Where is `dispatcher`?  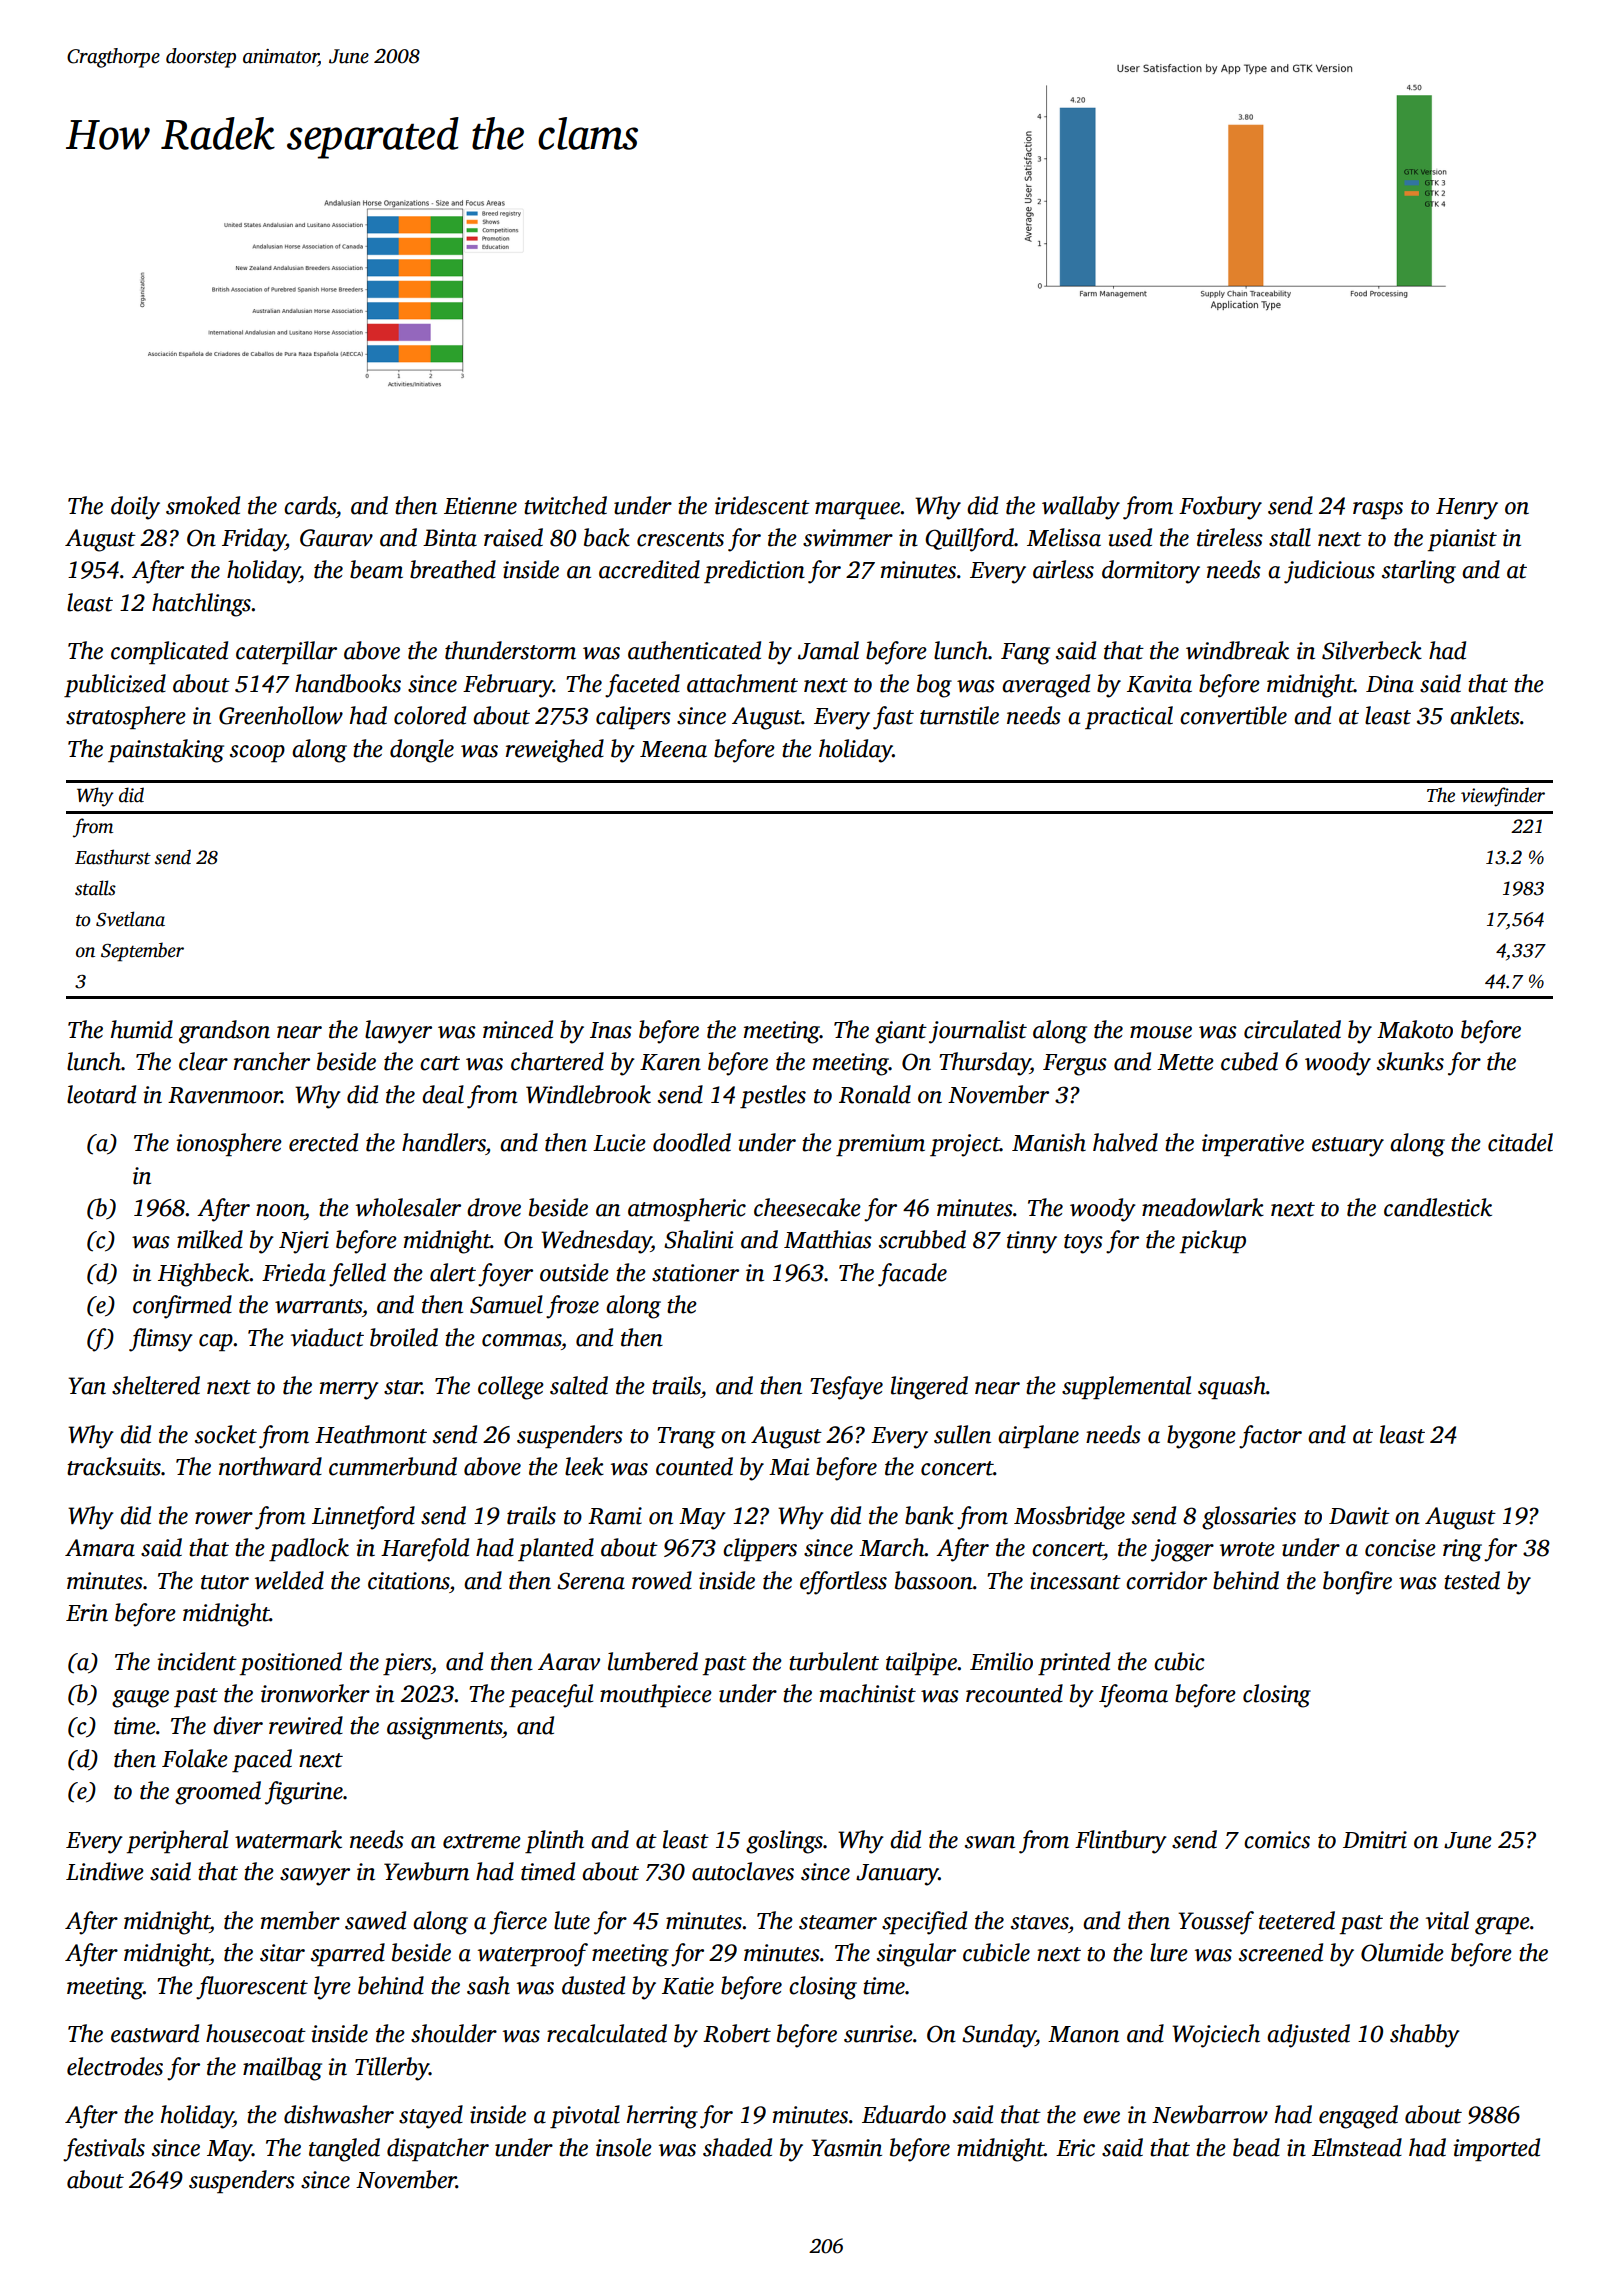 dispatcher is located at coordinates (438, 2149).
